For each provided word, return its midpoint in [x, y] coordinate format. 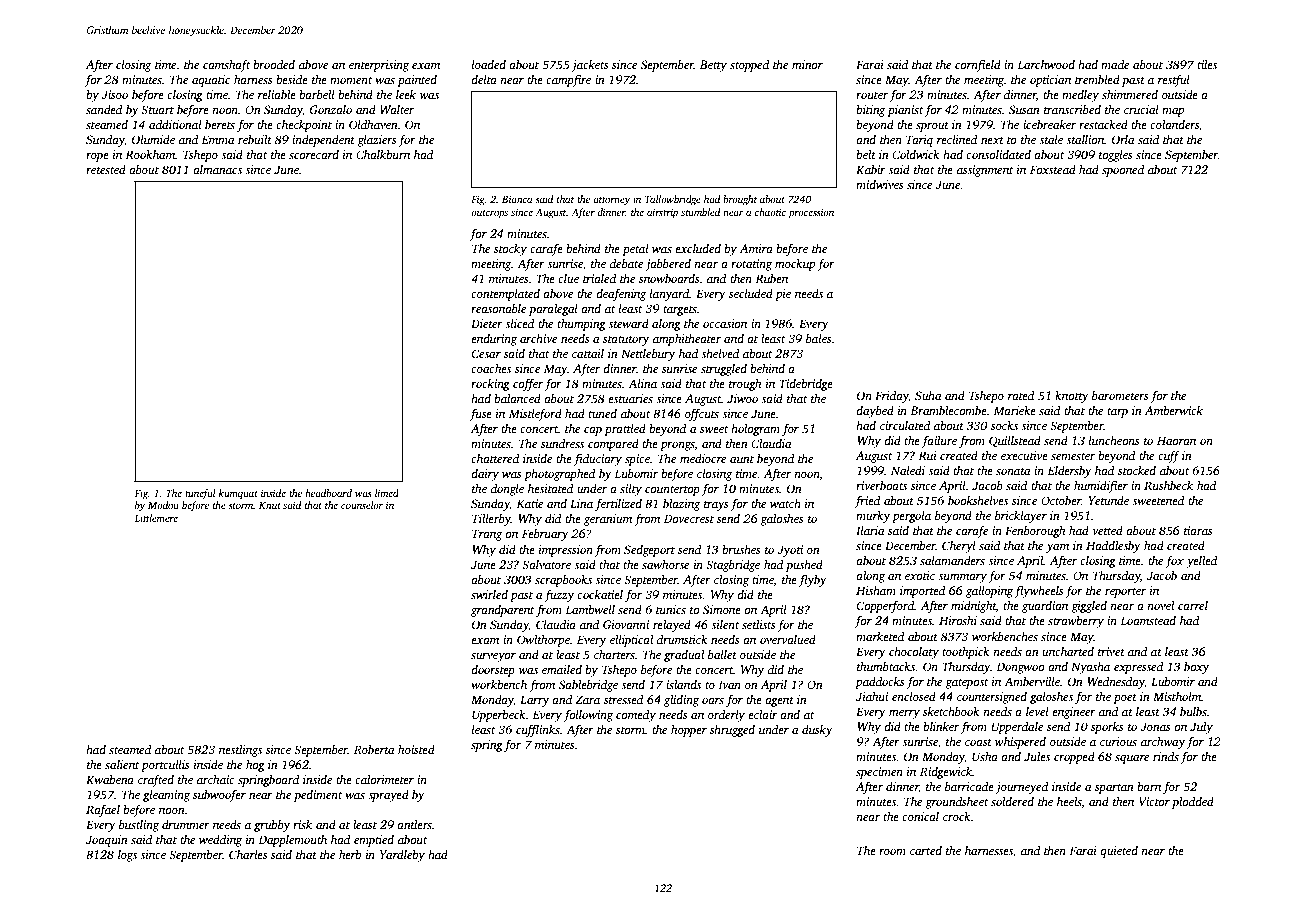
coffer [528, 385]
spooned [1123, 171]
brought [740, 200]
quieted [1119, 852]
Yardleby [402, 856]
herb [350, 854]
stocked [1137, 470]
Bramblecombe [948, 410]
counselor [362, 505]
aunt [742, 459]
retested [106, 169]
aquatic [211, 81]
